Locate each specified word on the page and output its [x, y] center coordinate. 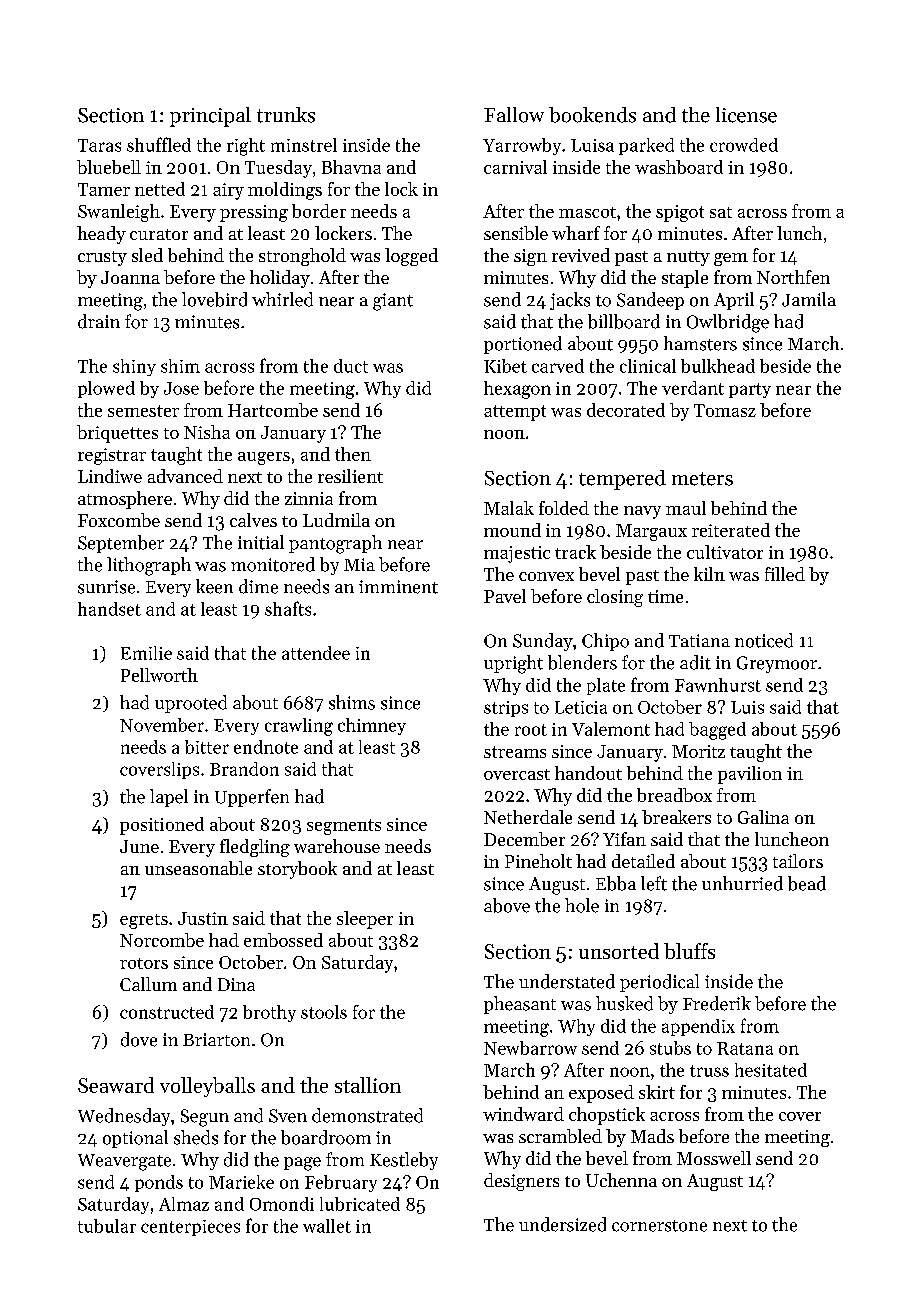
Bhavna [351, 167]
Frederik [717, 1003]
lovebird [214, 299]
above [507, 905]
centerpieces [190, 1228]
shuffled [159, 144]
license [746, 115]
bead [807, 883]
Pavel [505, 596]
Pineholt [538, 861]
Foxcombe [119, 520]
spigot [680, 213]
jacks [570, 301]
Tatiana [699, 640]
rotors [144, 963]
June [139, 846]
